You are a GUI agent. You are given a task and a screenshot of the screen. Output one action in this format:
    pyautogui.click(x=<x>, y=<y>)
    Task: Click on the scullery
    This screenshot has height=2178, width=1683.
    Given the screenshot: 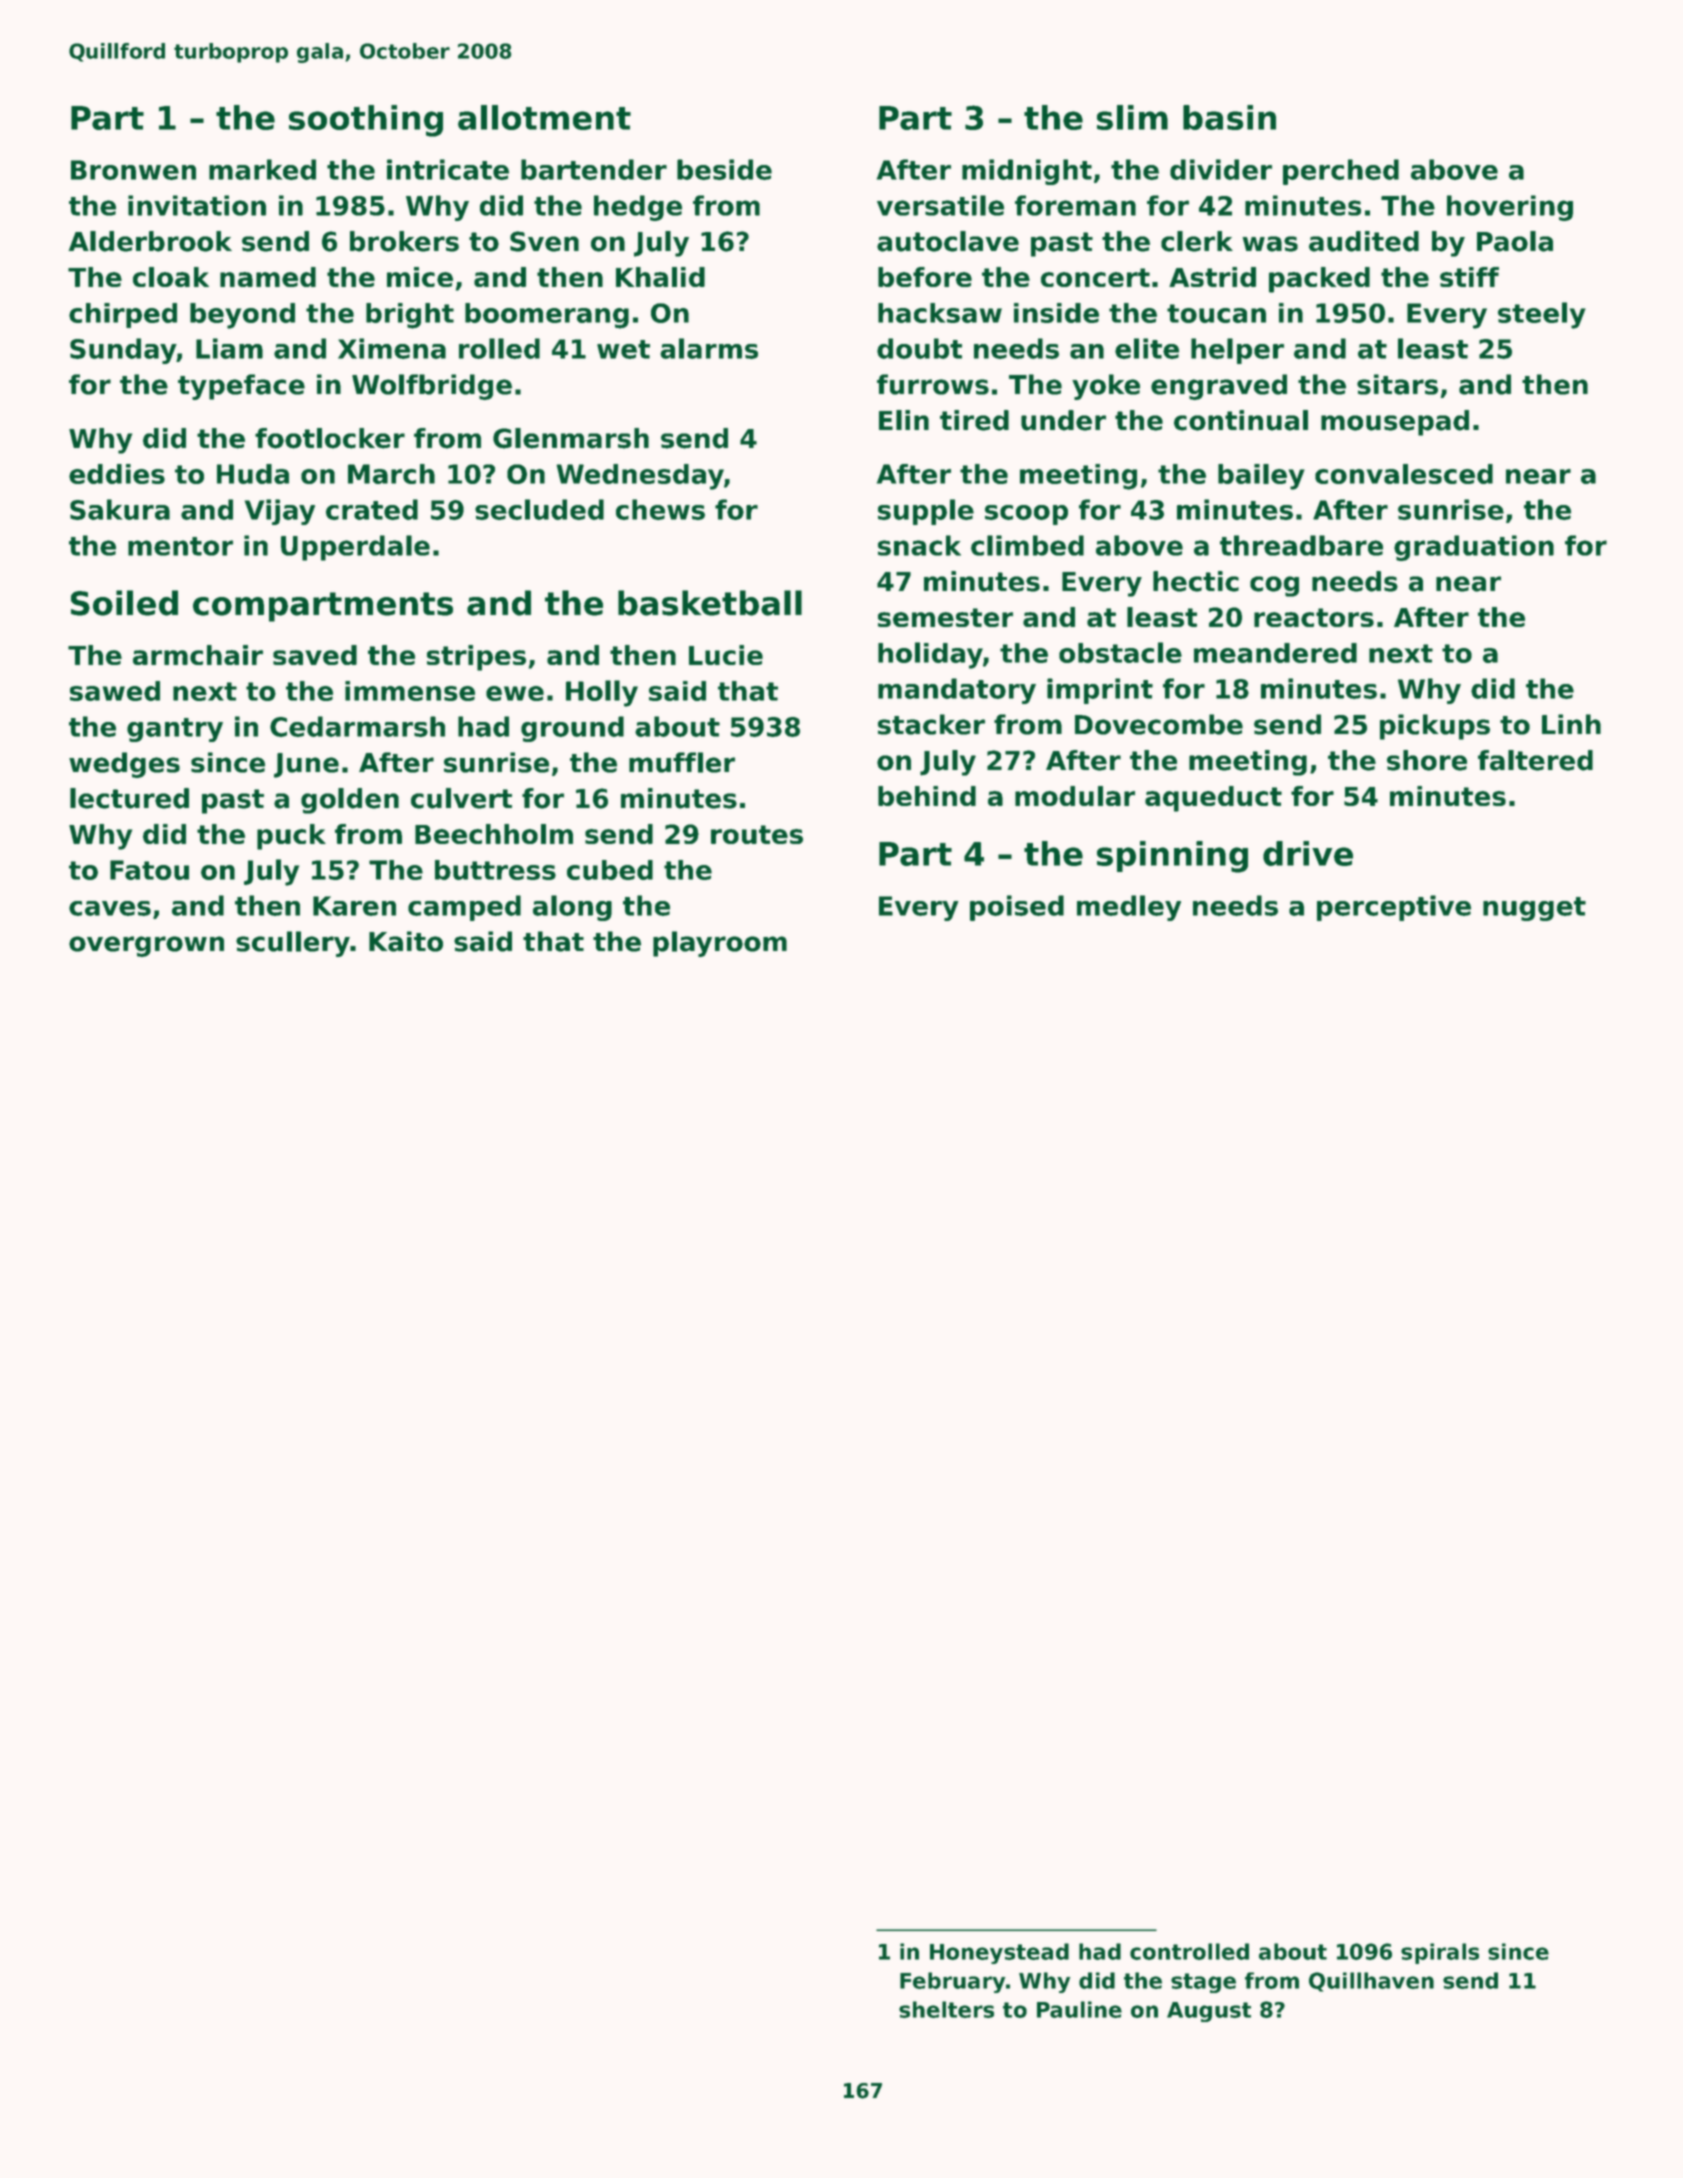 What is the action you would take?
    pyautogui.click(x=293, y=944)
